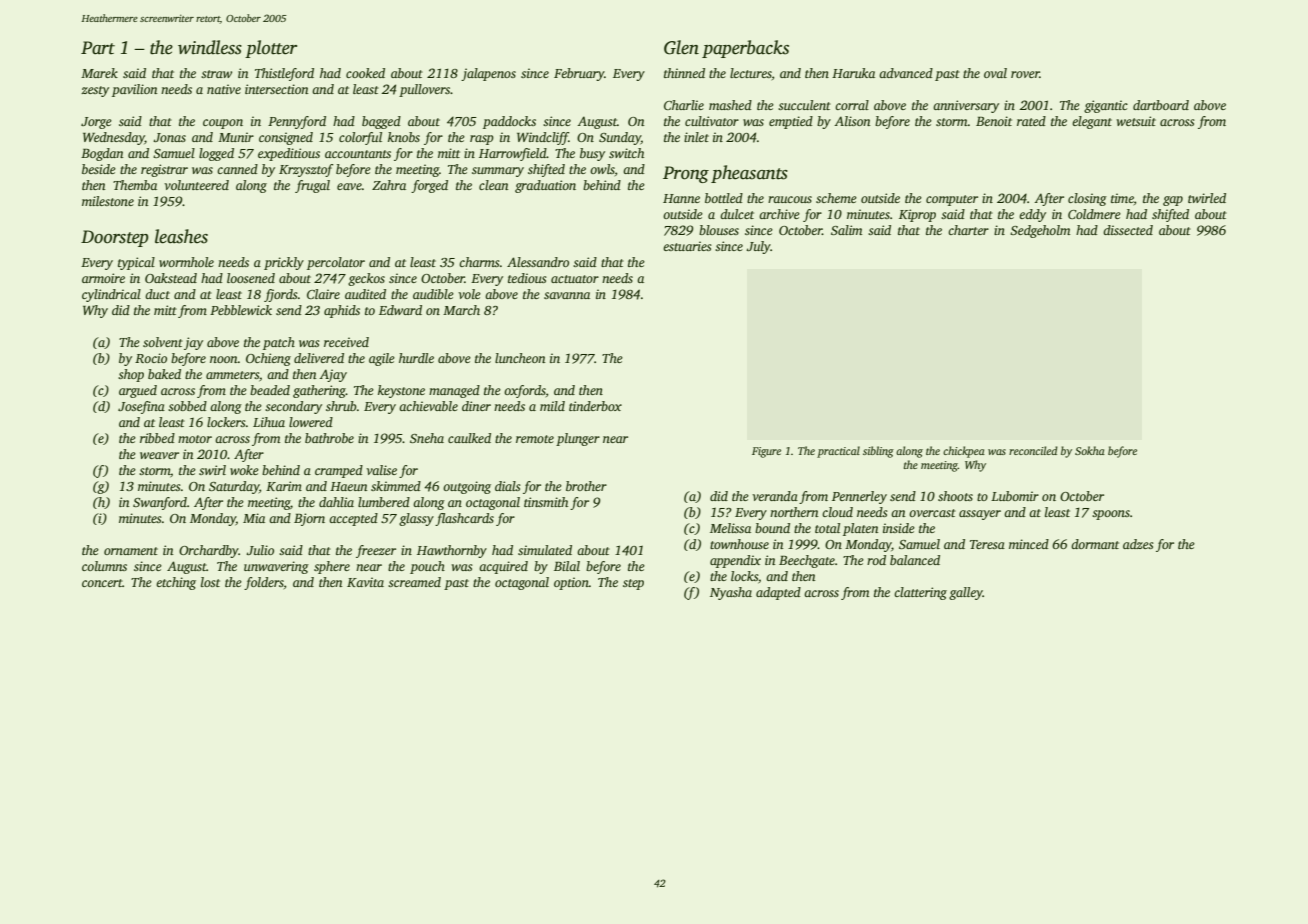  What do you see at coordinates (210, 47) in the screenshot?
I see `windless` at bounding box center [210, 47].
